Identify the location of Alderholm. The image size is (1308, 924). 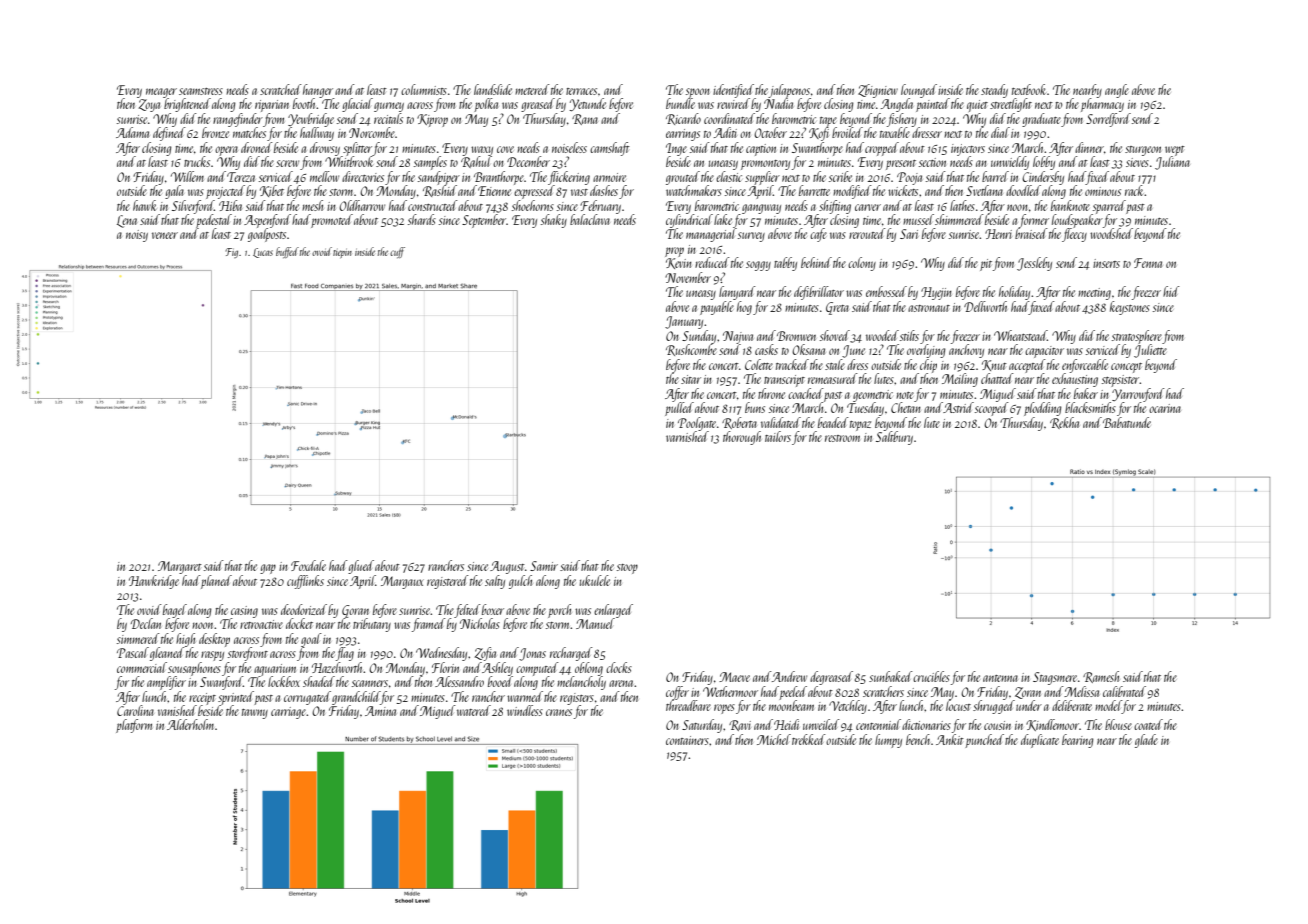
(190, 724).
